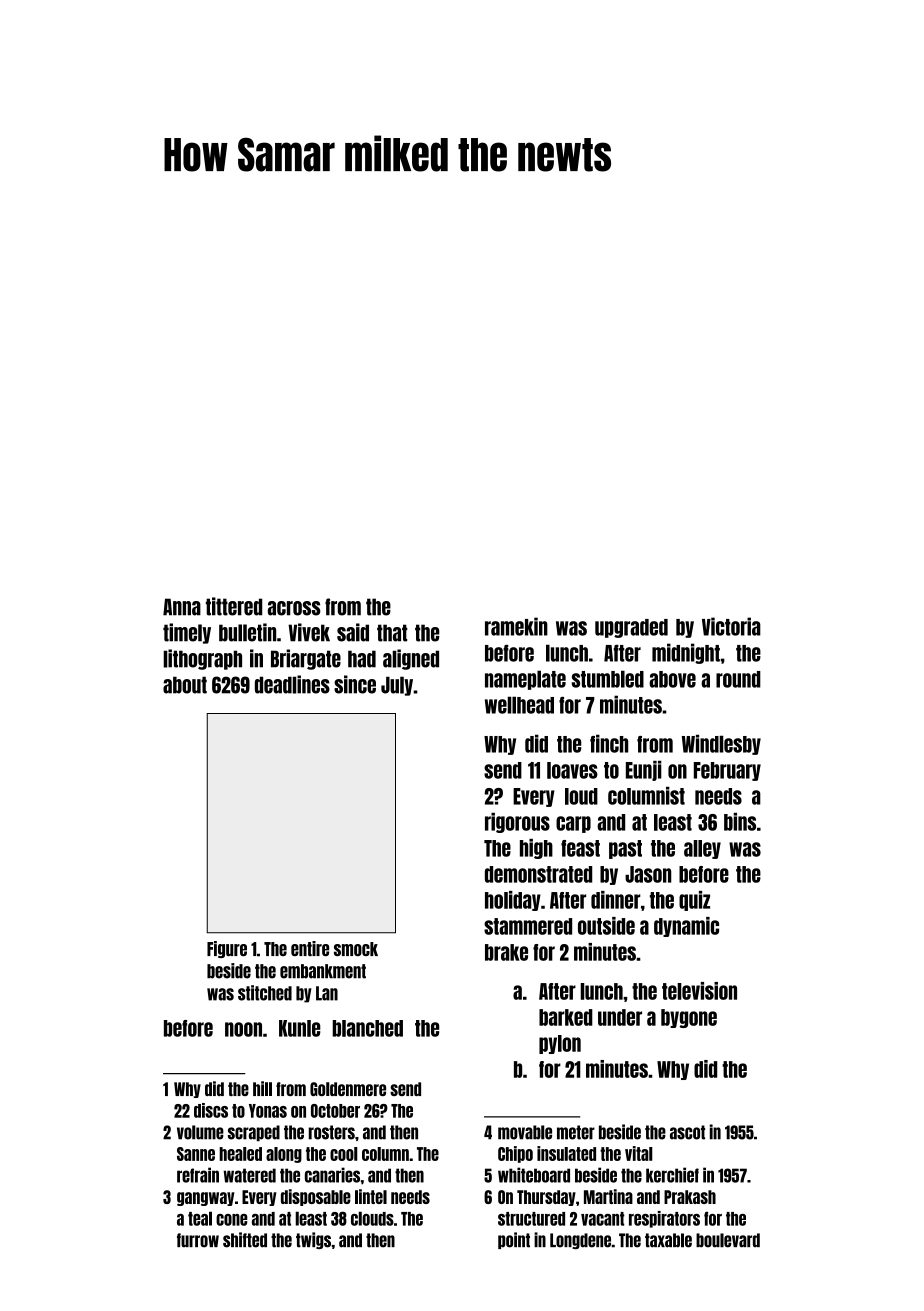 This page has width=924, height=1311. What do you see at coordinates (514, 1240) in the page?
I see `point` at bounding box center [514, 1240].
